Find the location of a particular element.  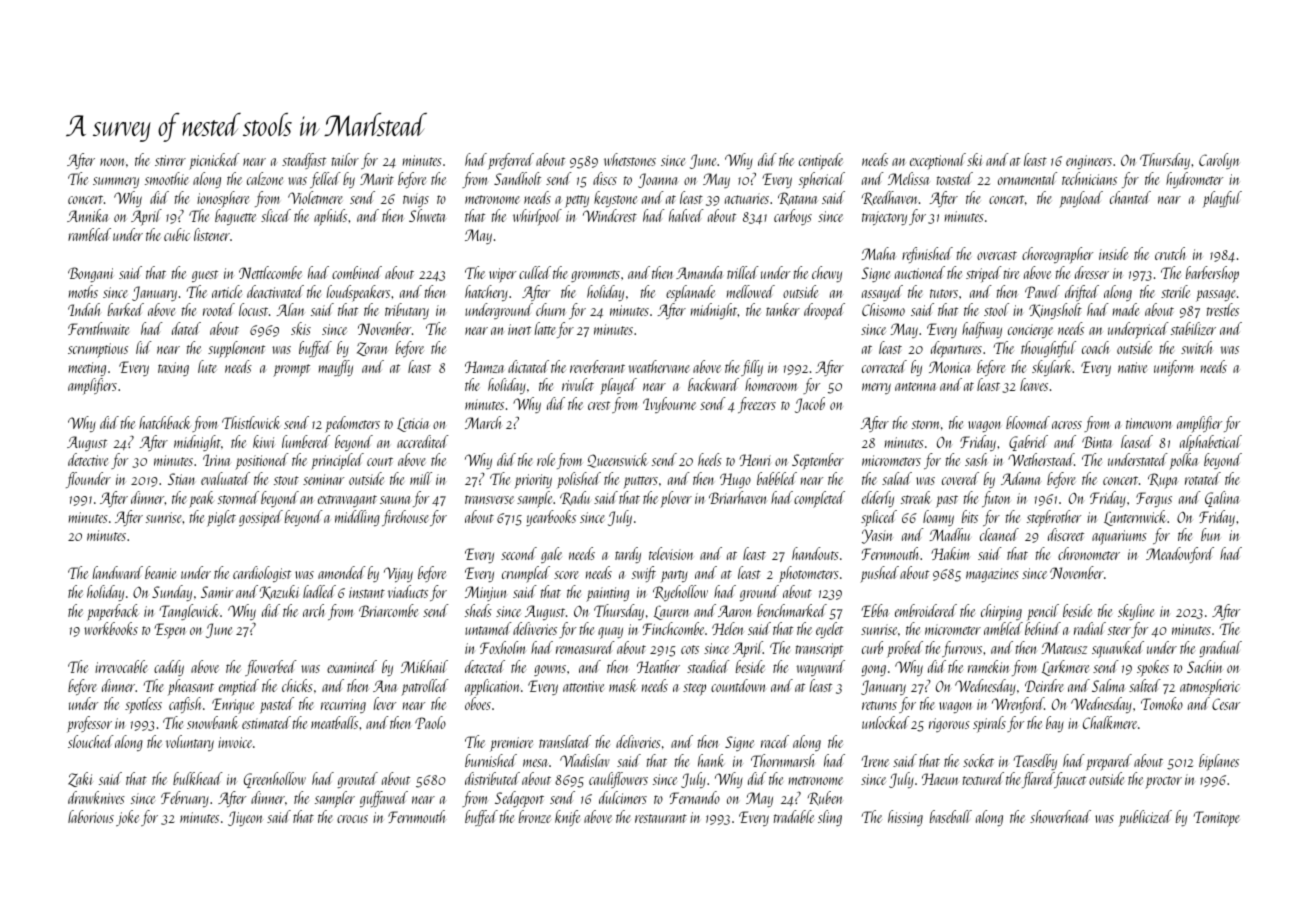

steer is located at coordinates (1119, 630).
